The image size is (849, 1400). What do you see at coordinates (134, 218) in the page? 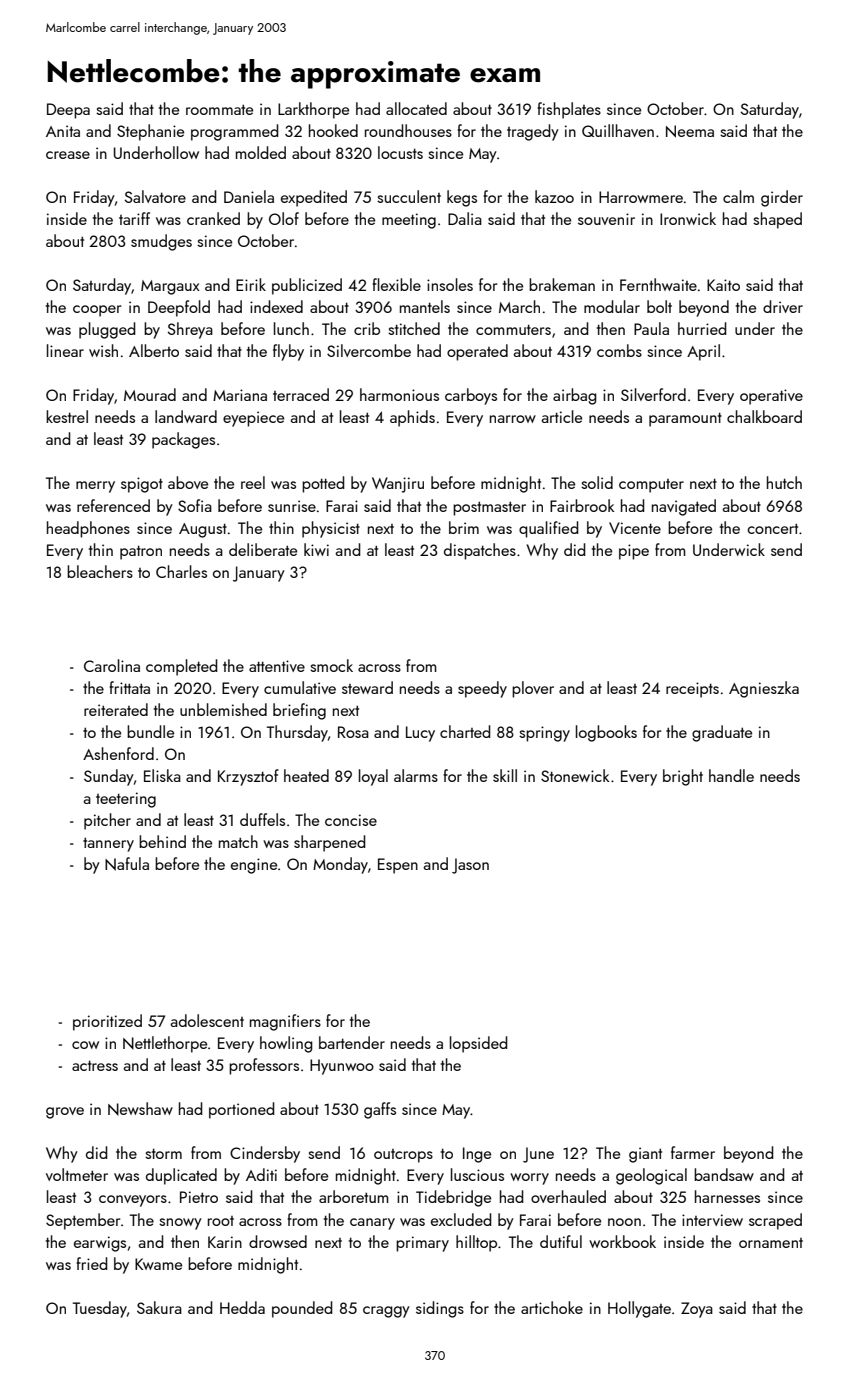
I see `tariff` at bounding box center [134, 218].
